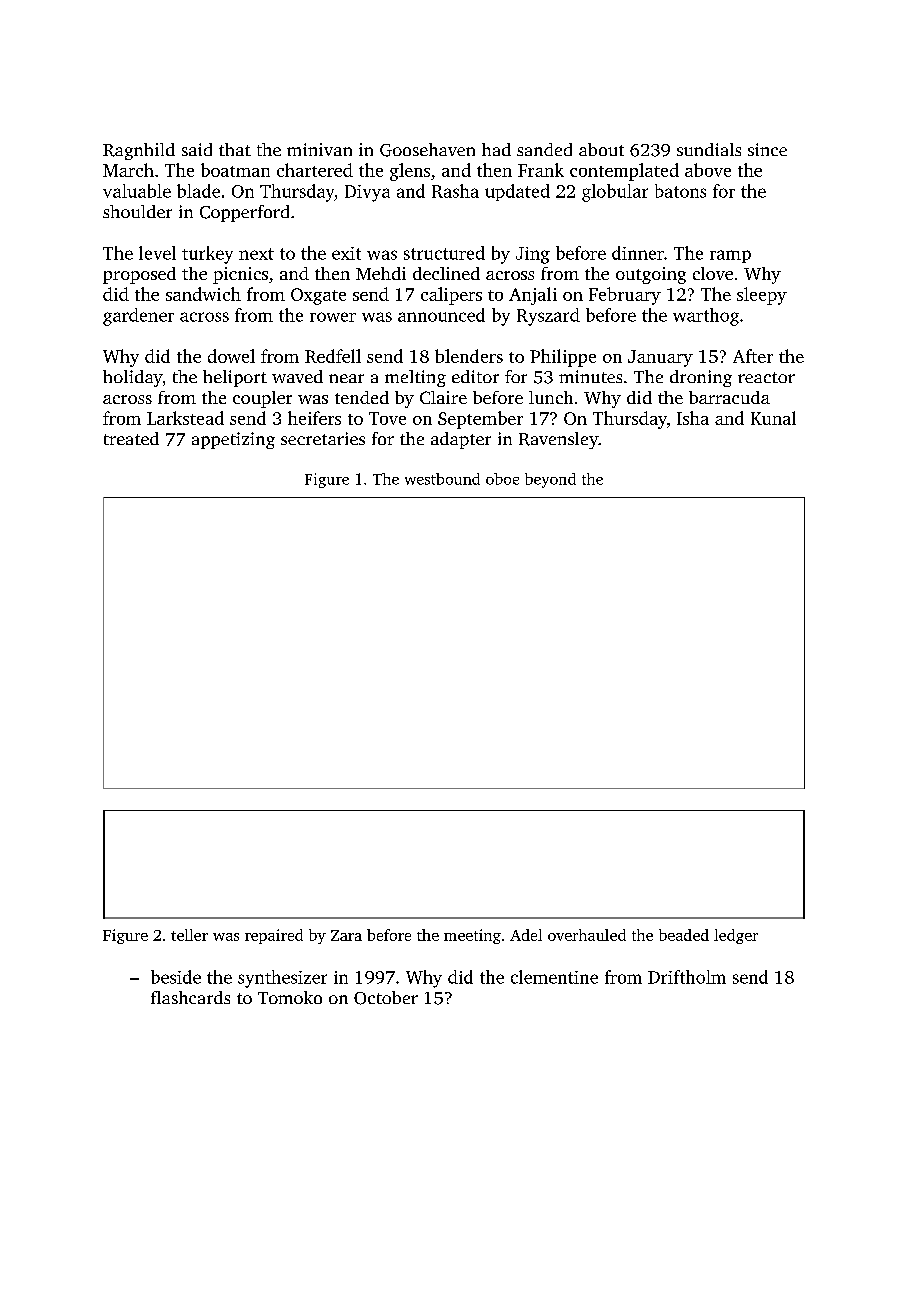 This screenshot has height=1316, width=908. I want to click on treated, so click(131, 438).
